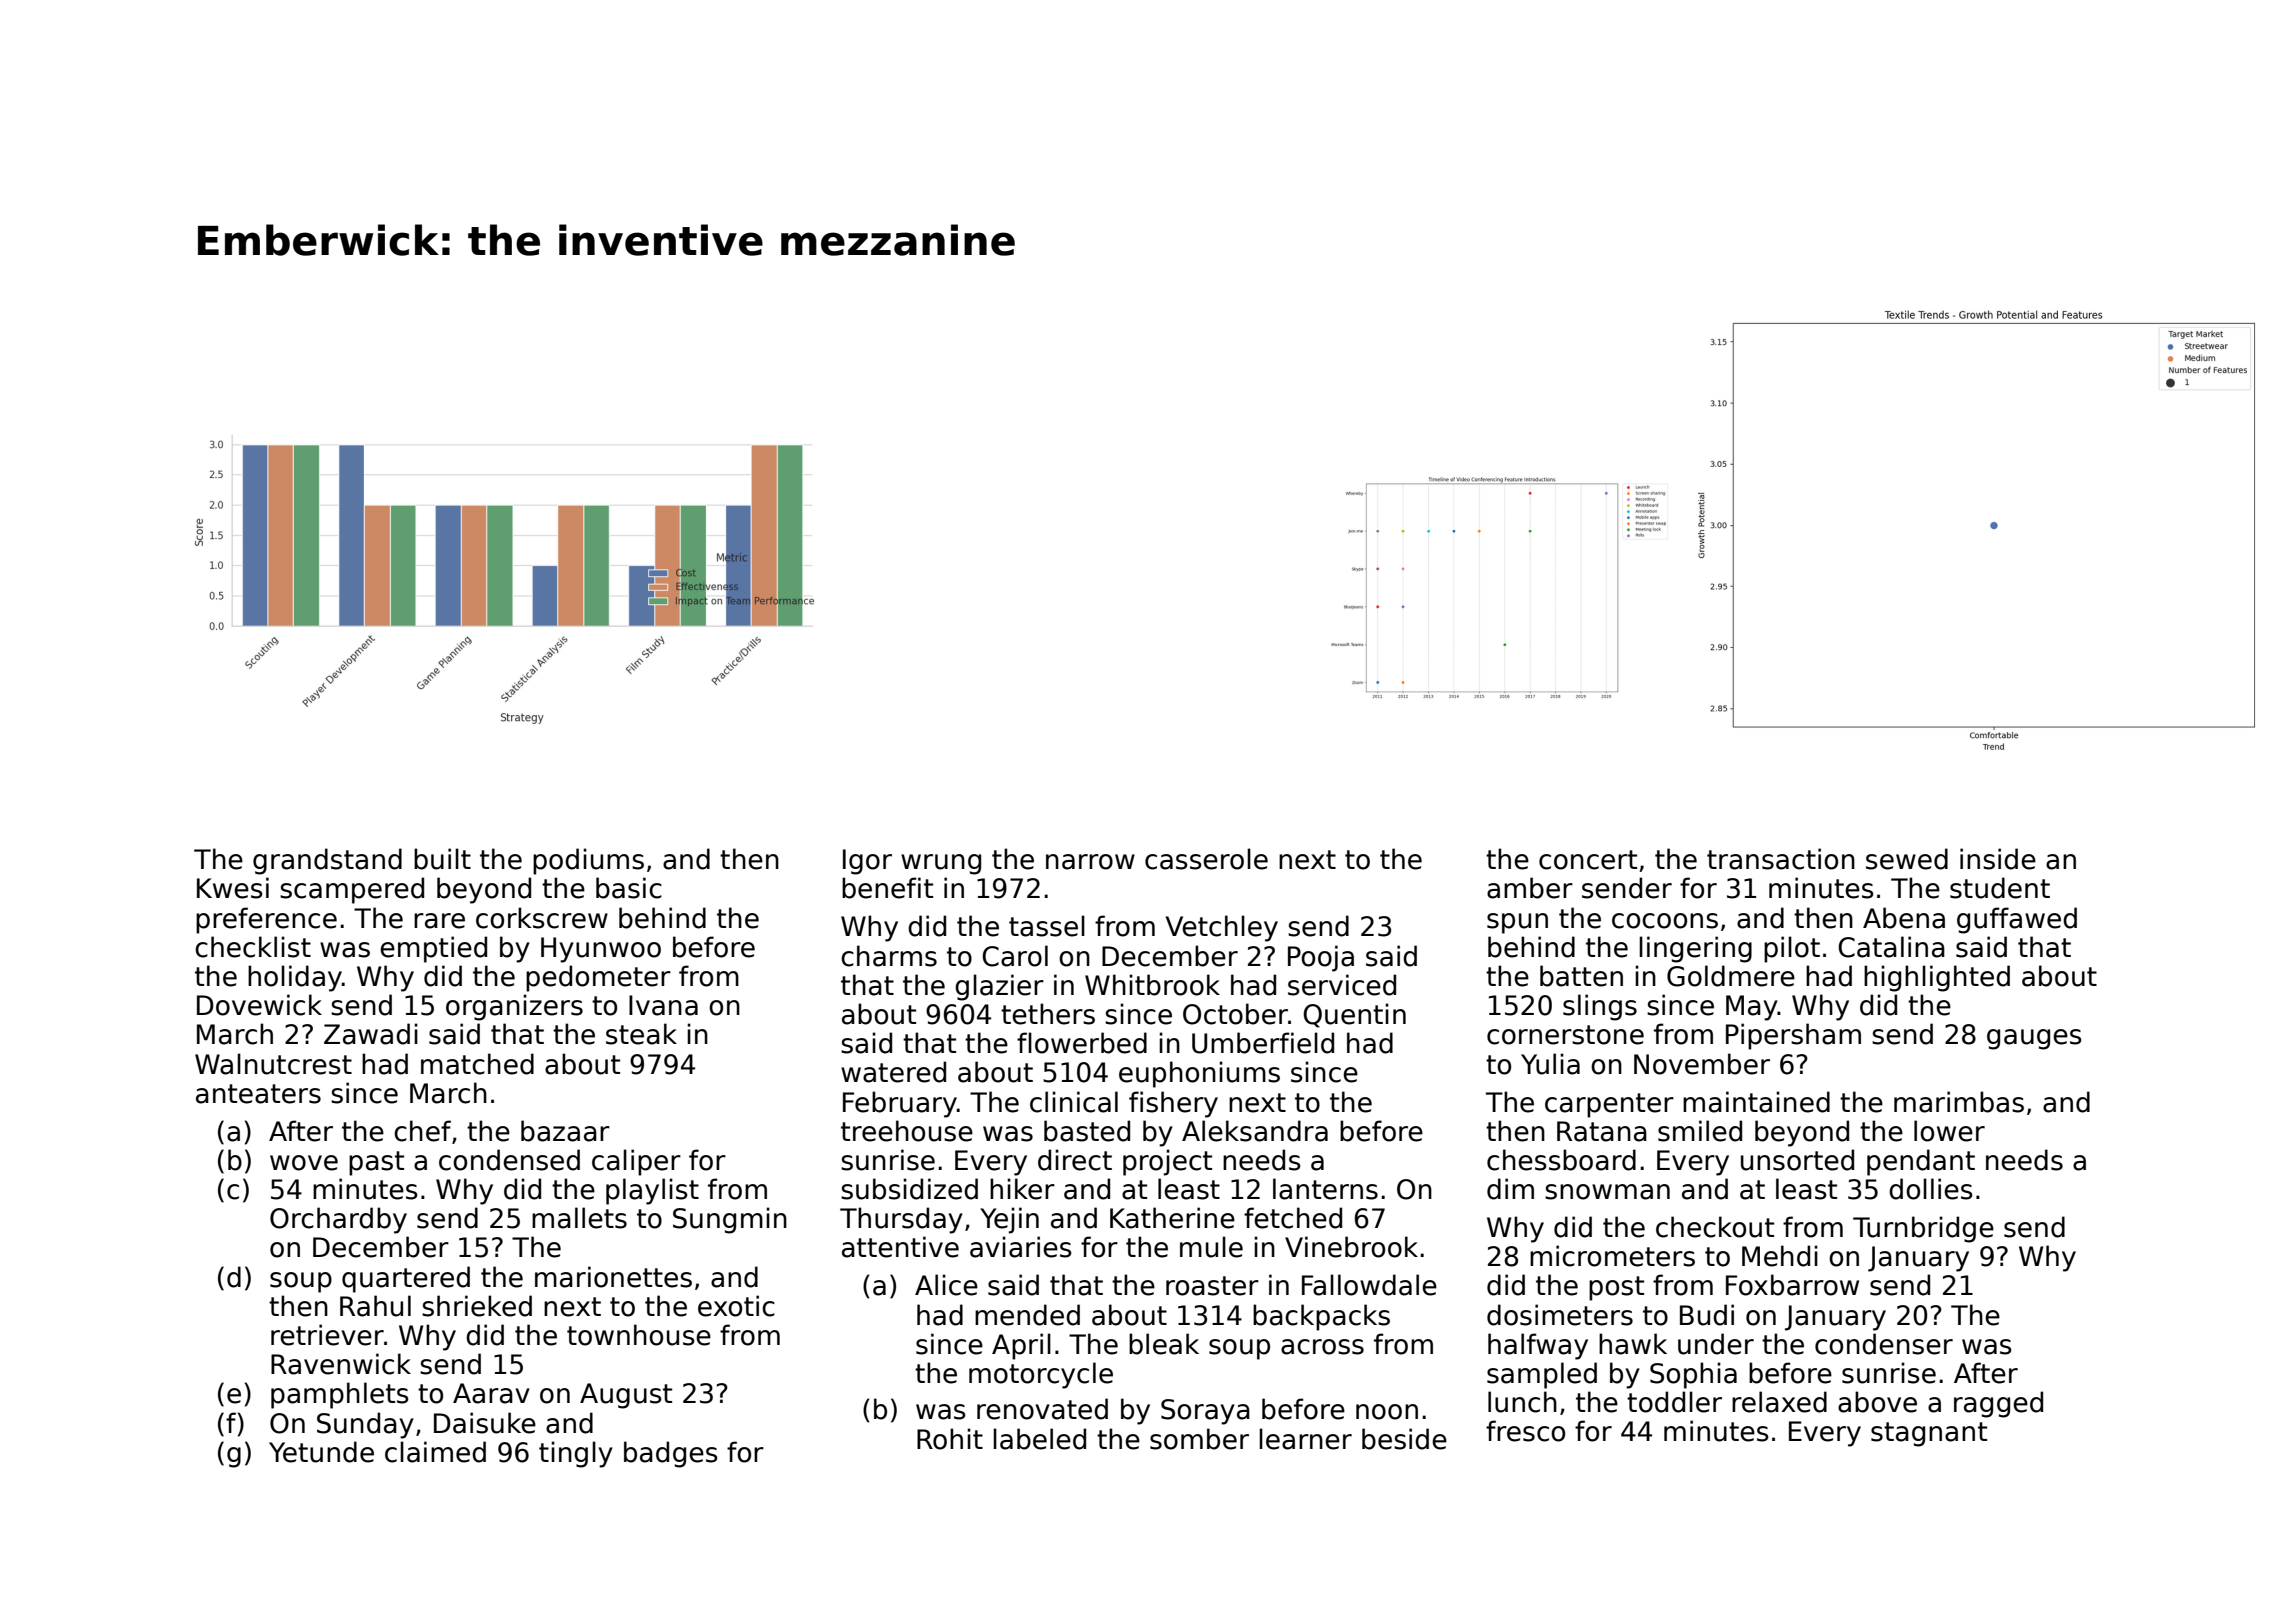 The height and width of the image is (1620, 2292). What do you see at coordinates (1048, 1014) in the image?
I see `tethers` at bounding box center [1048, 1014].
